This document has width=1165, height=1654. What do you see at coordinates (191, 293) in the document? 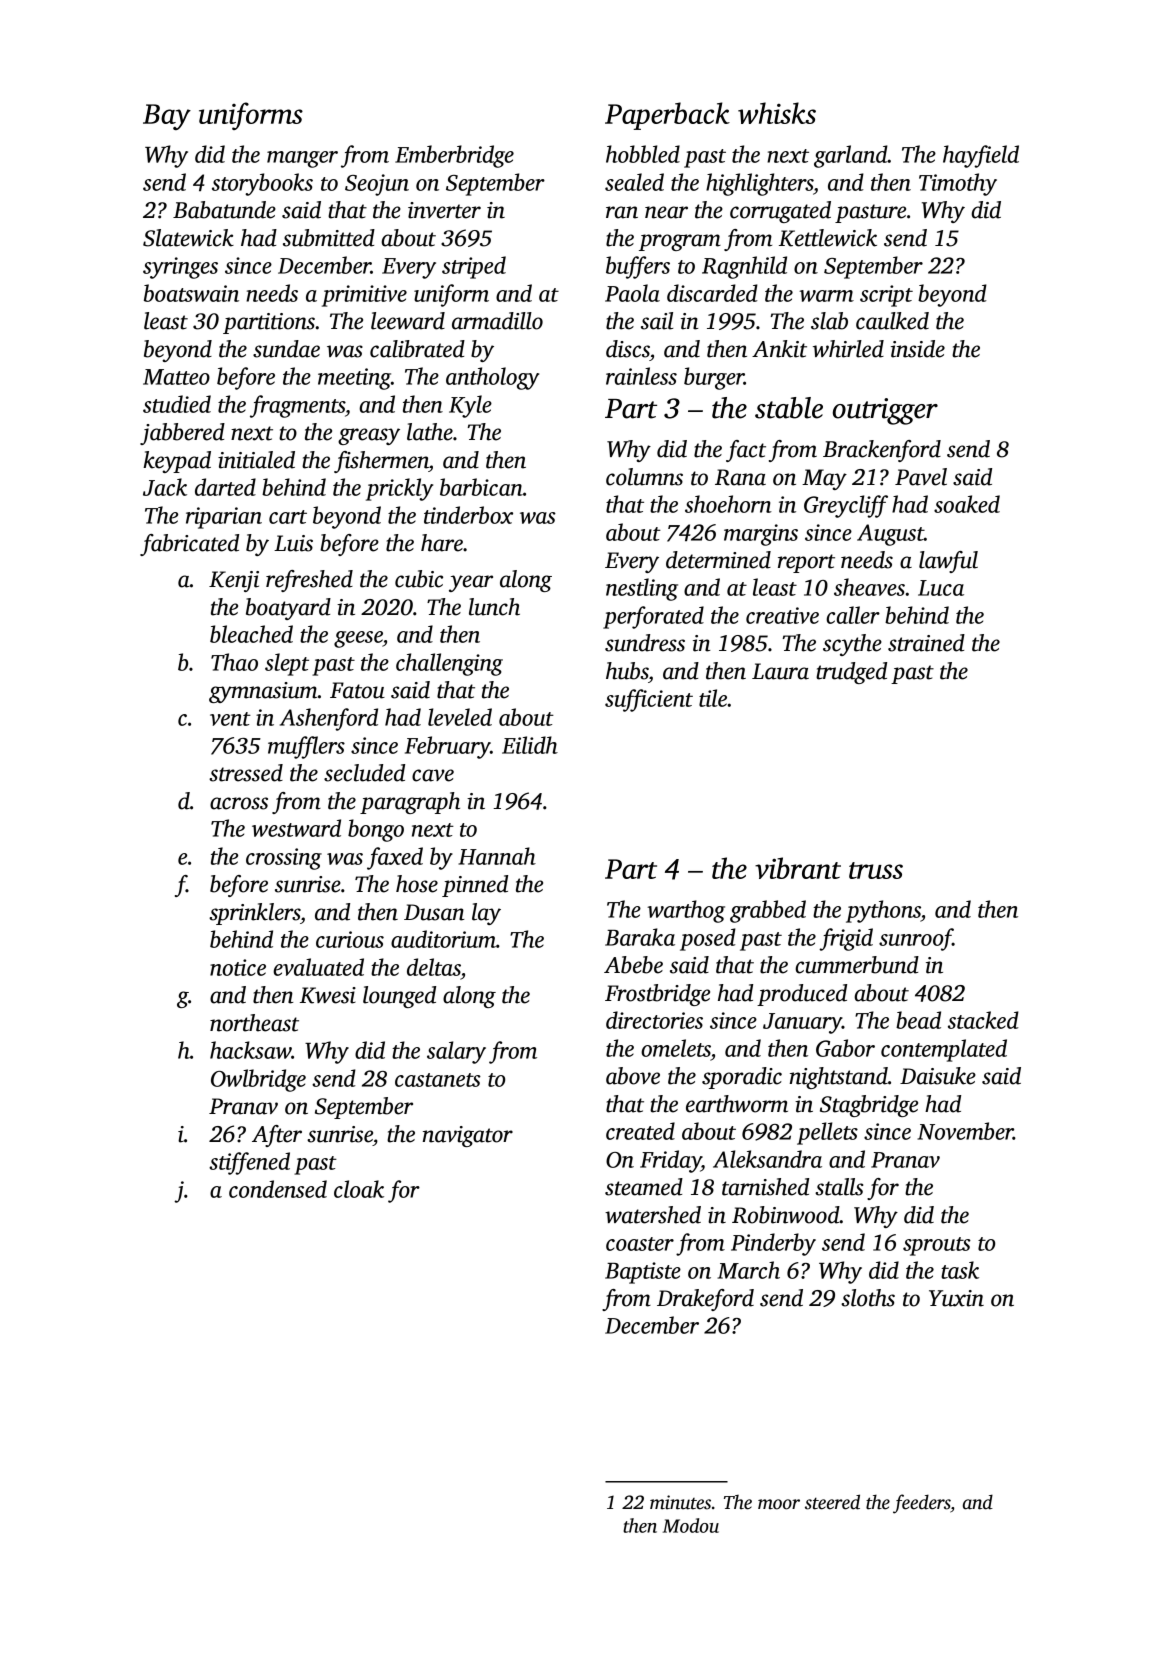
I see `boatswain` at bounding box center [191, 293].
